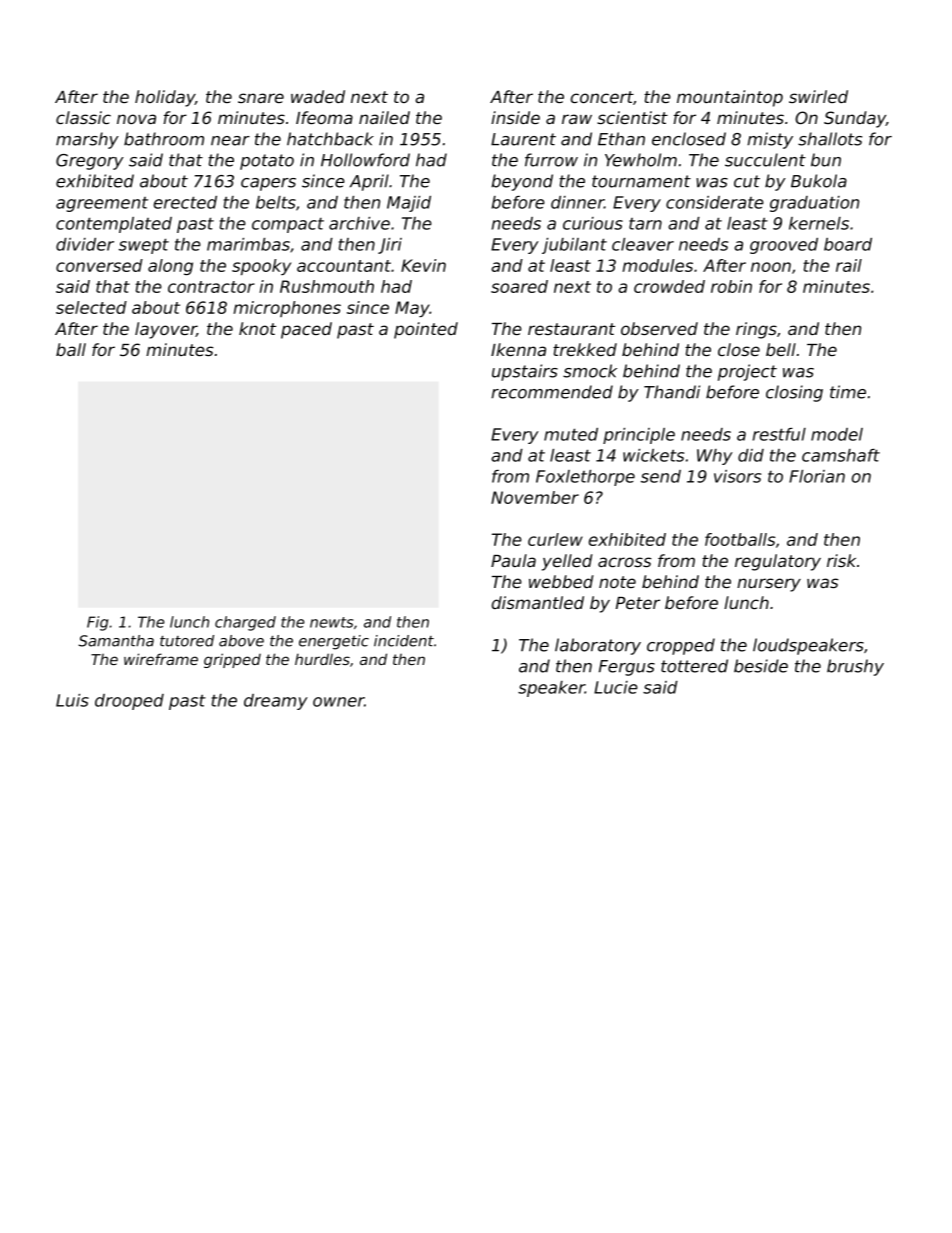 The height and width of the document is (1233, 952). Describe the element at coordinates (423, 265) in the document. I see `Kevin` at that location.
